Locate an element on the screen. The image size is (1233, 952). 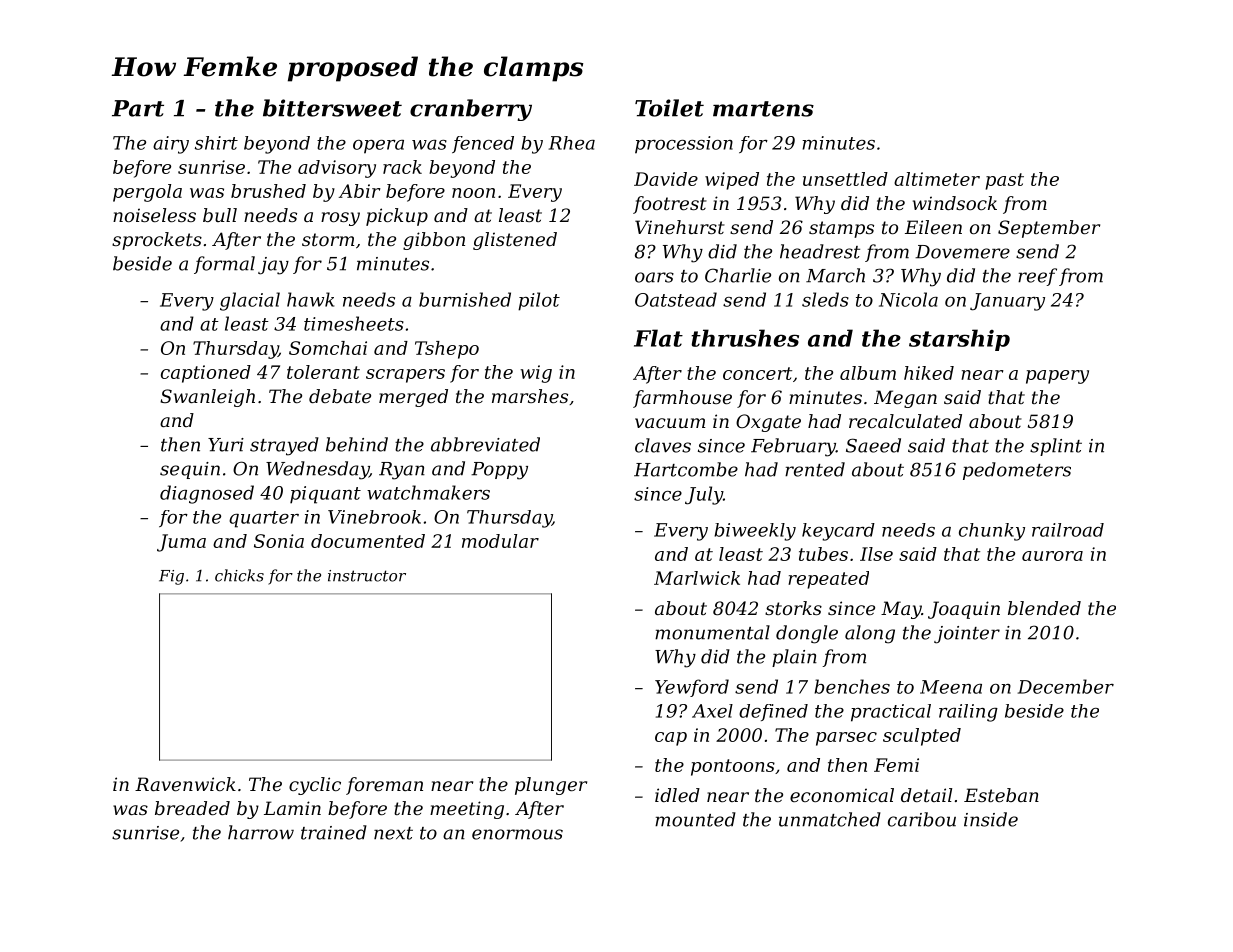
Nicola is located at coordinates (908, 299).
